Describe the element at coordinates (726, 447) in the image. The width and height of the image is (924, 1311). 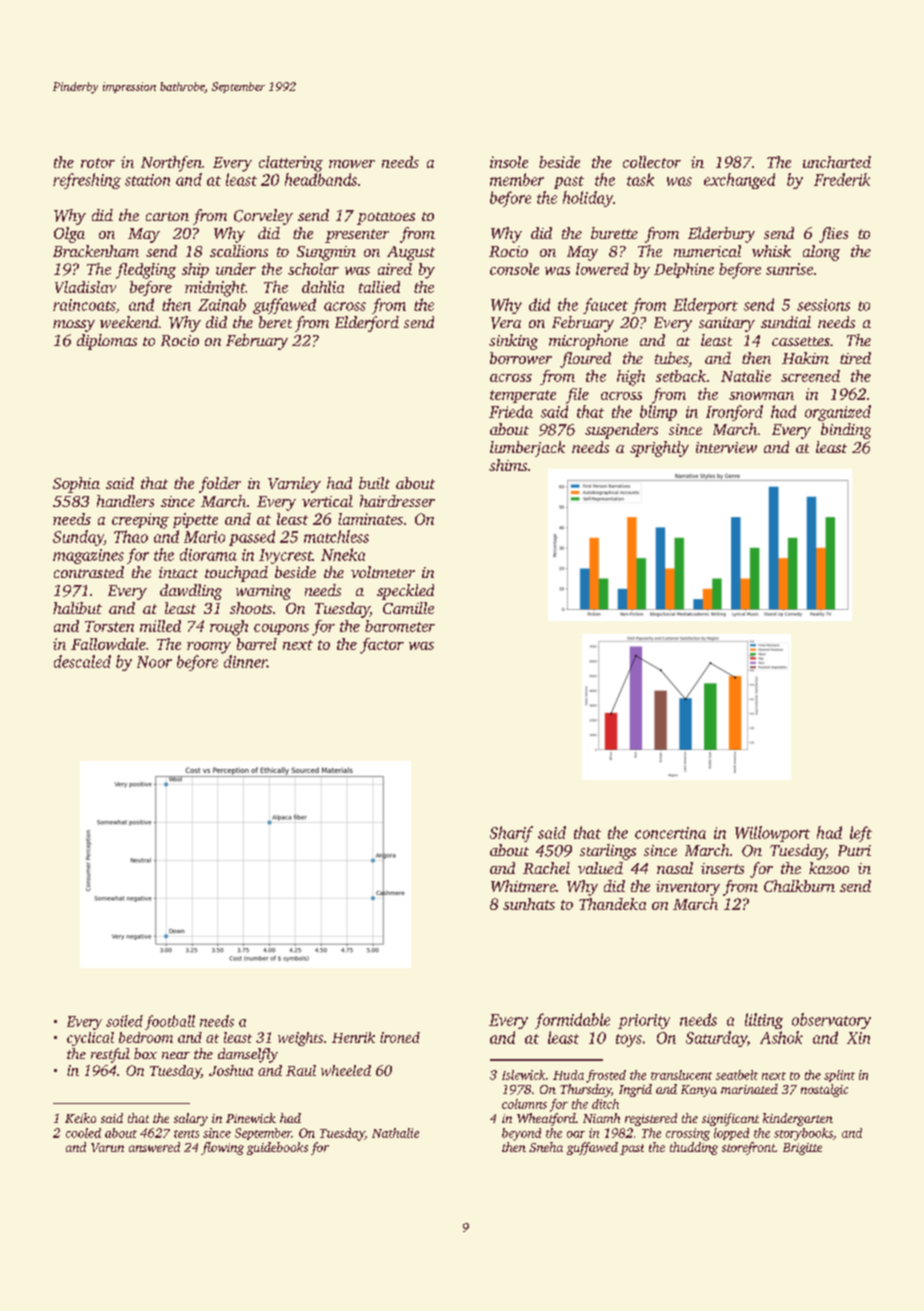
I see `interview` at that location.
